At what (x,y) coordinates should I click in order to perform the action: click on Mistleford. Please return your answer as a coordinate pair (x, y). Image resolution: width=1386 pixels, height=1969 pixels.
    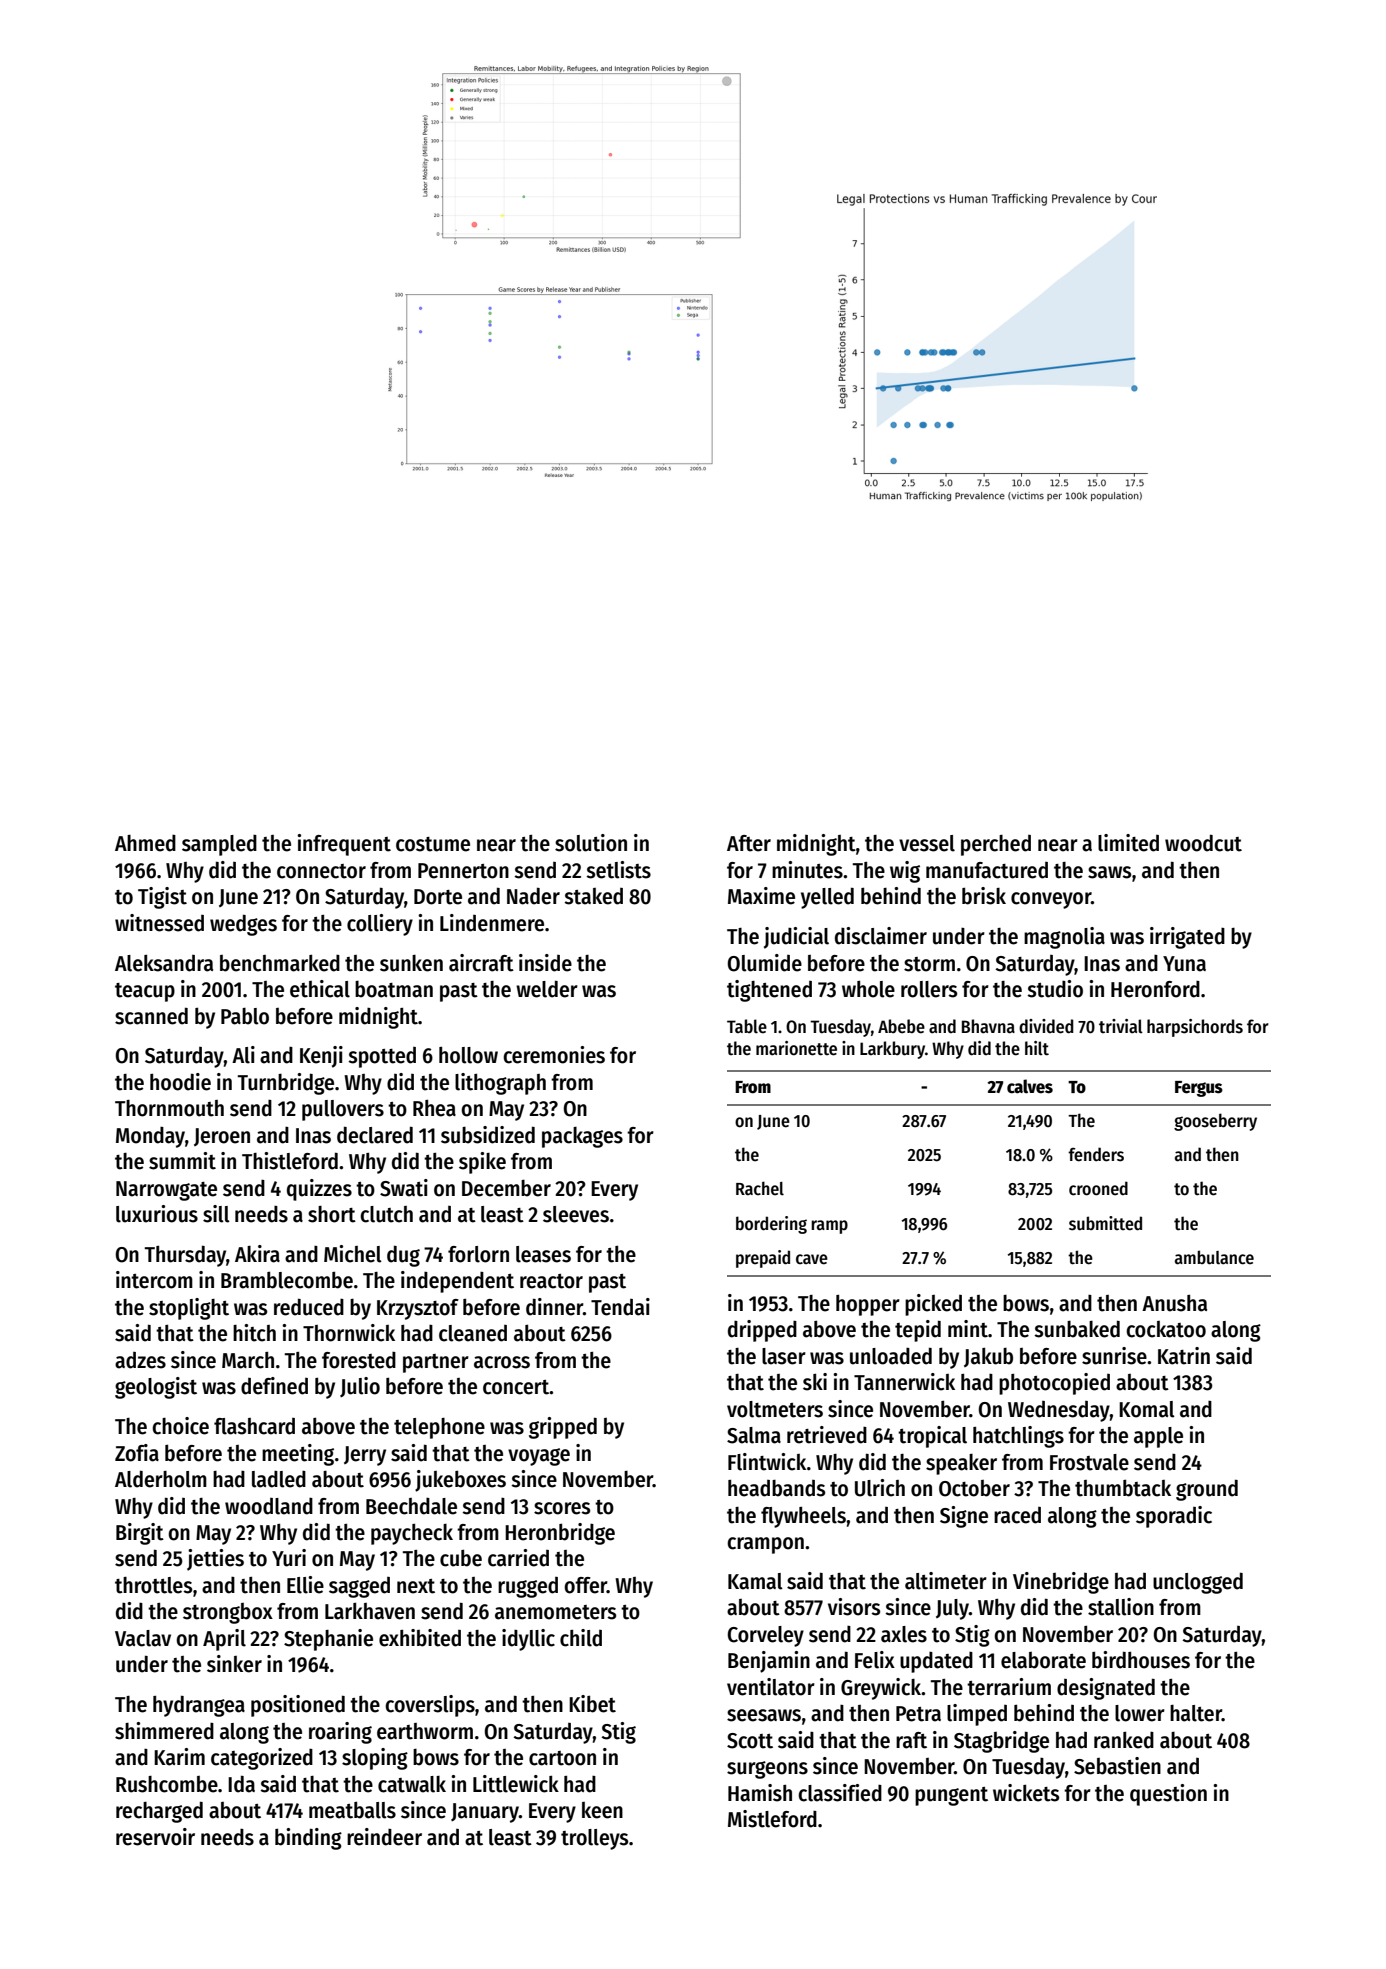
    Looking at the image, I should click on (772, 1819).
